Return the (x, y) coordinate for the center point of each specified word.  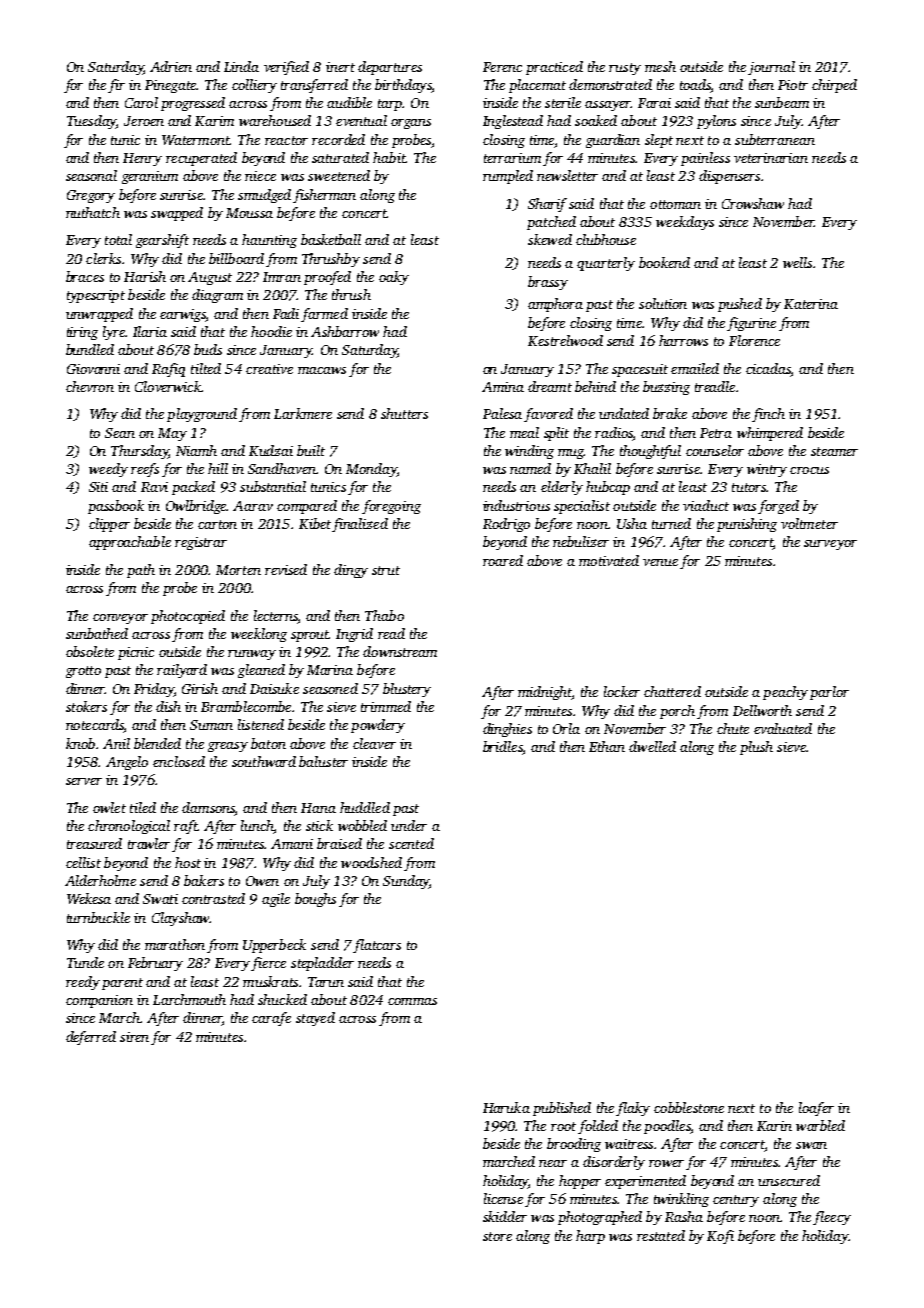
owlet (109, 807)
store (497, 1236)
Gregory (91, 196)
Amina (503, 387)
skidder (505, 1216)
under (409, 825)
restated (661, 1235)
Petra (716, 433)
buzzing (666, 388)
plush (756, 748)
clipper (109, 525)
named (530, 468)
